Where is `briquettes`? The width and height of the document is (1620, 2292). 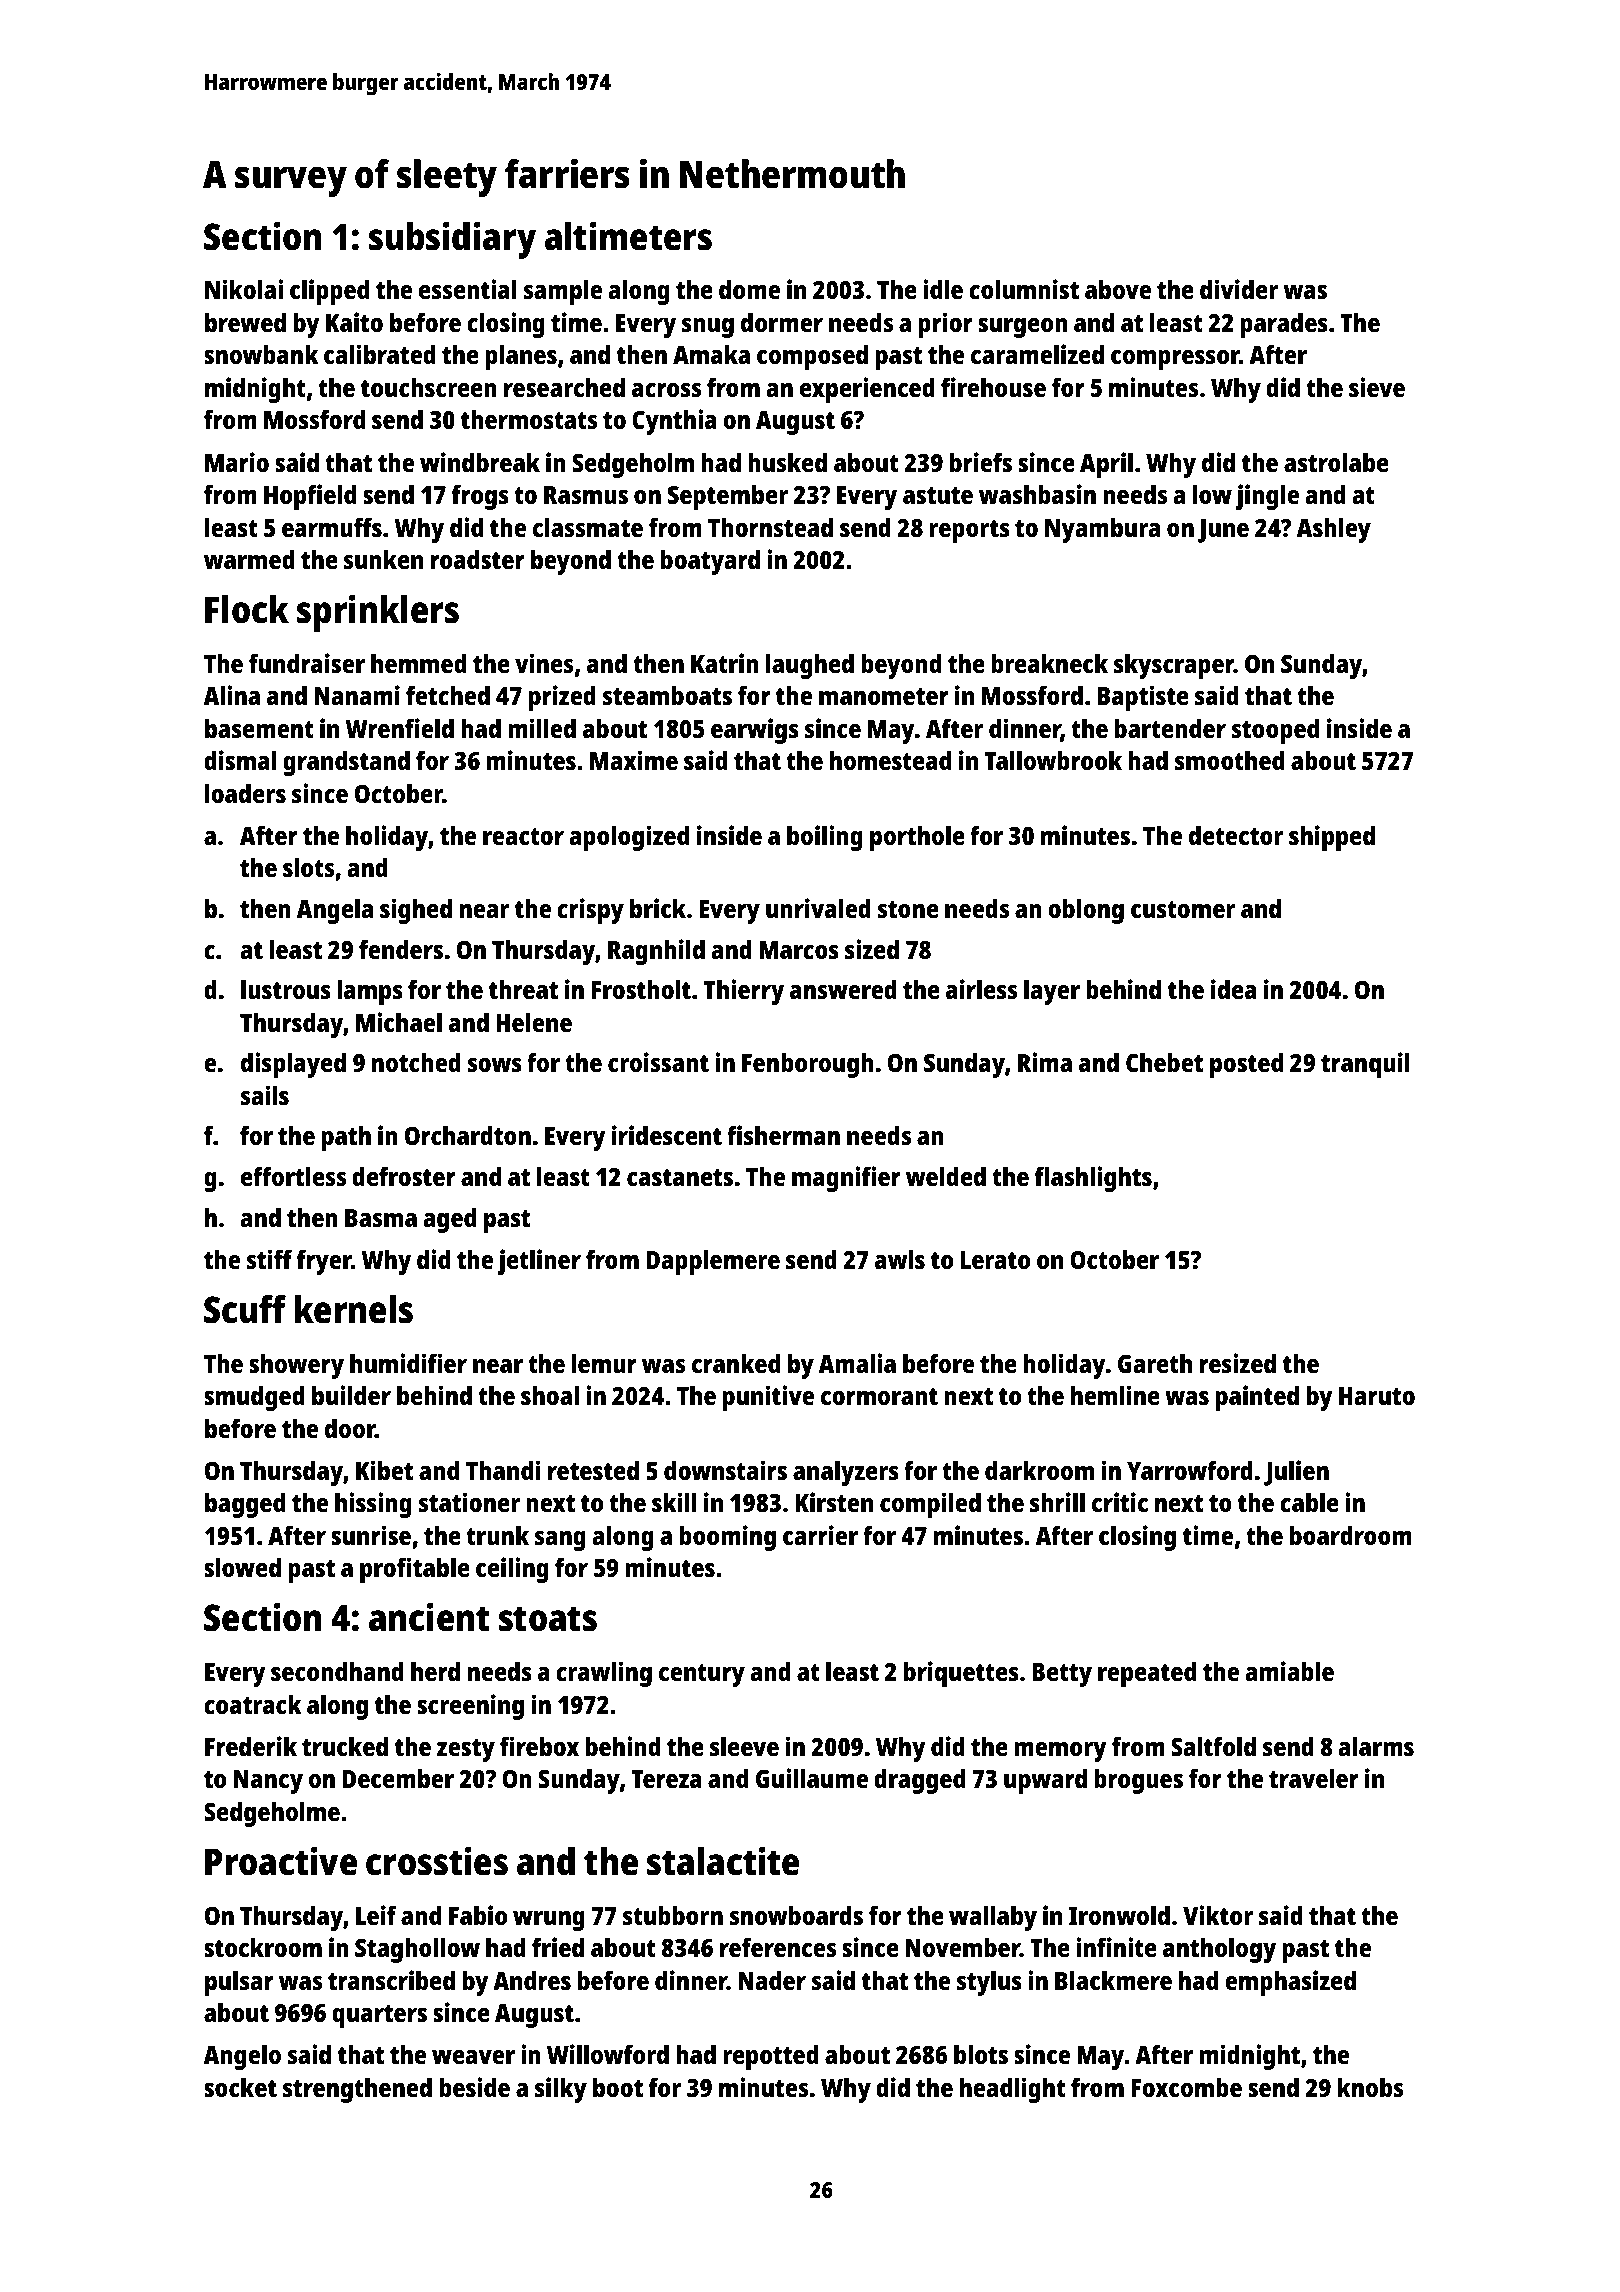
briquettes is located at coordinates (961, 1674).
